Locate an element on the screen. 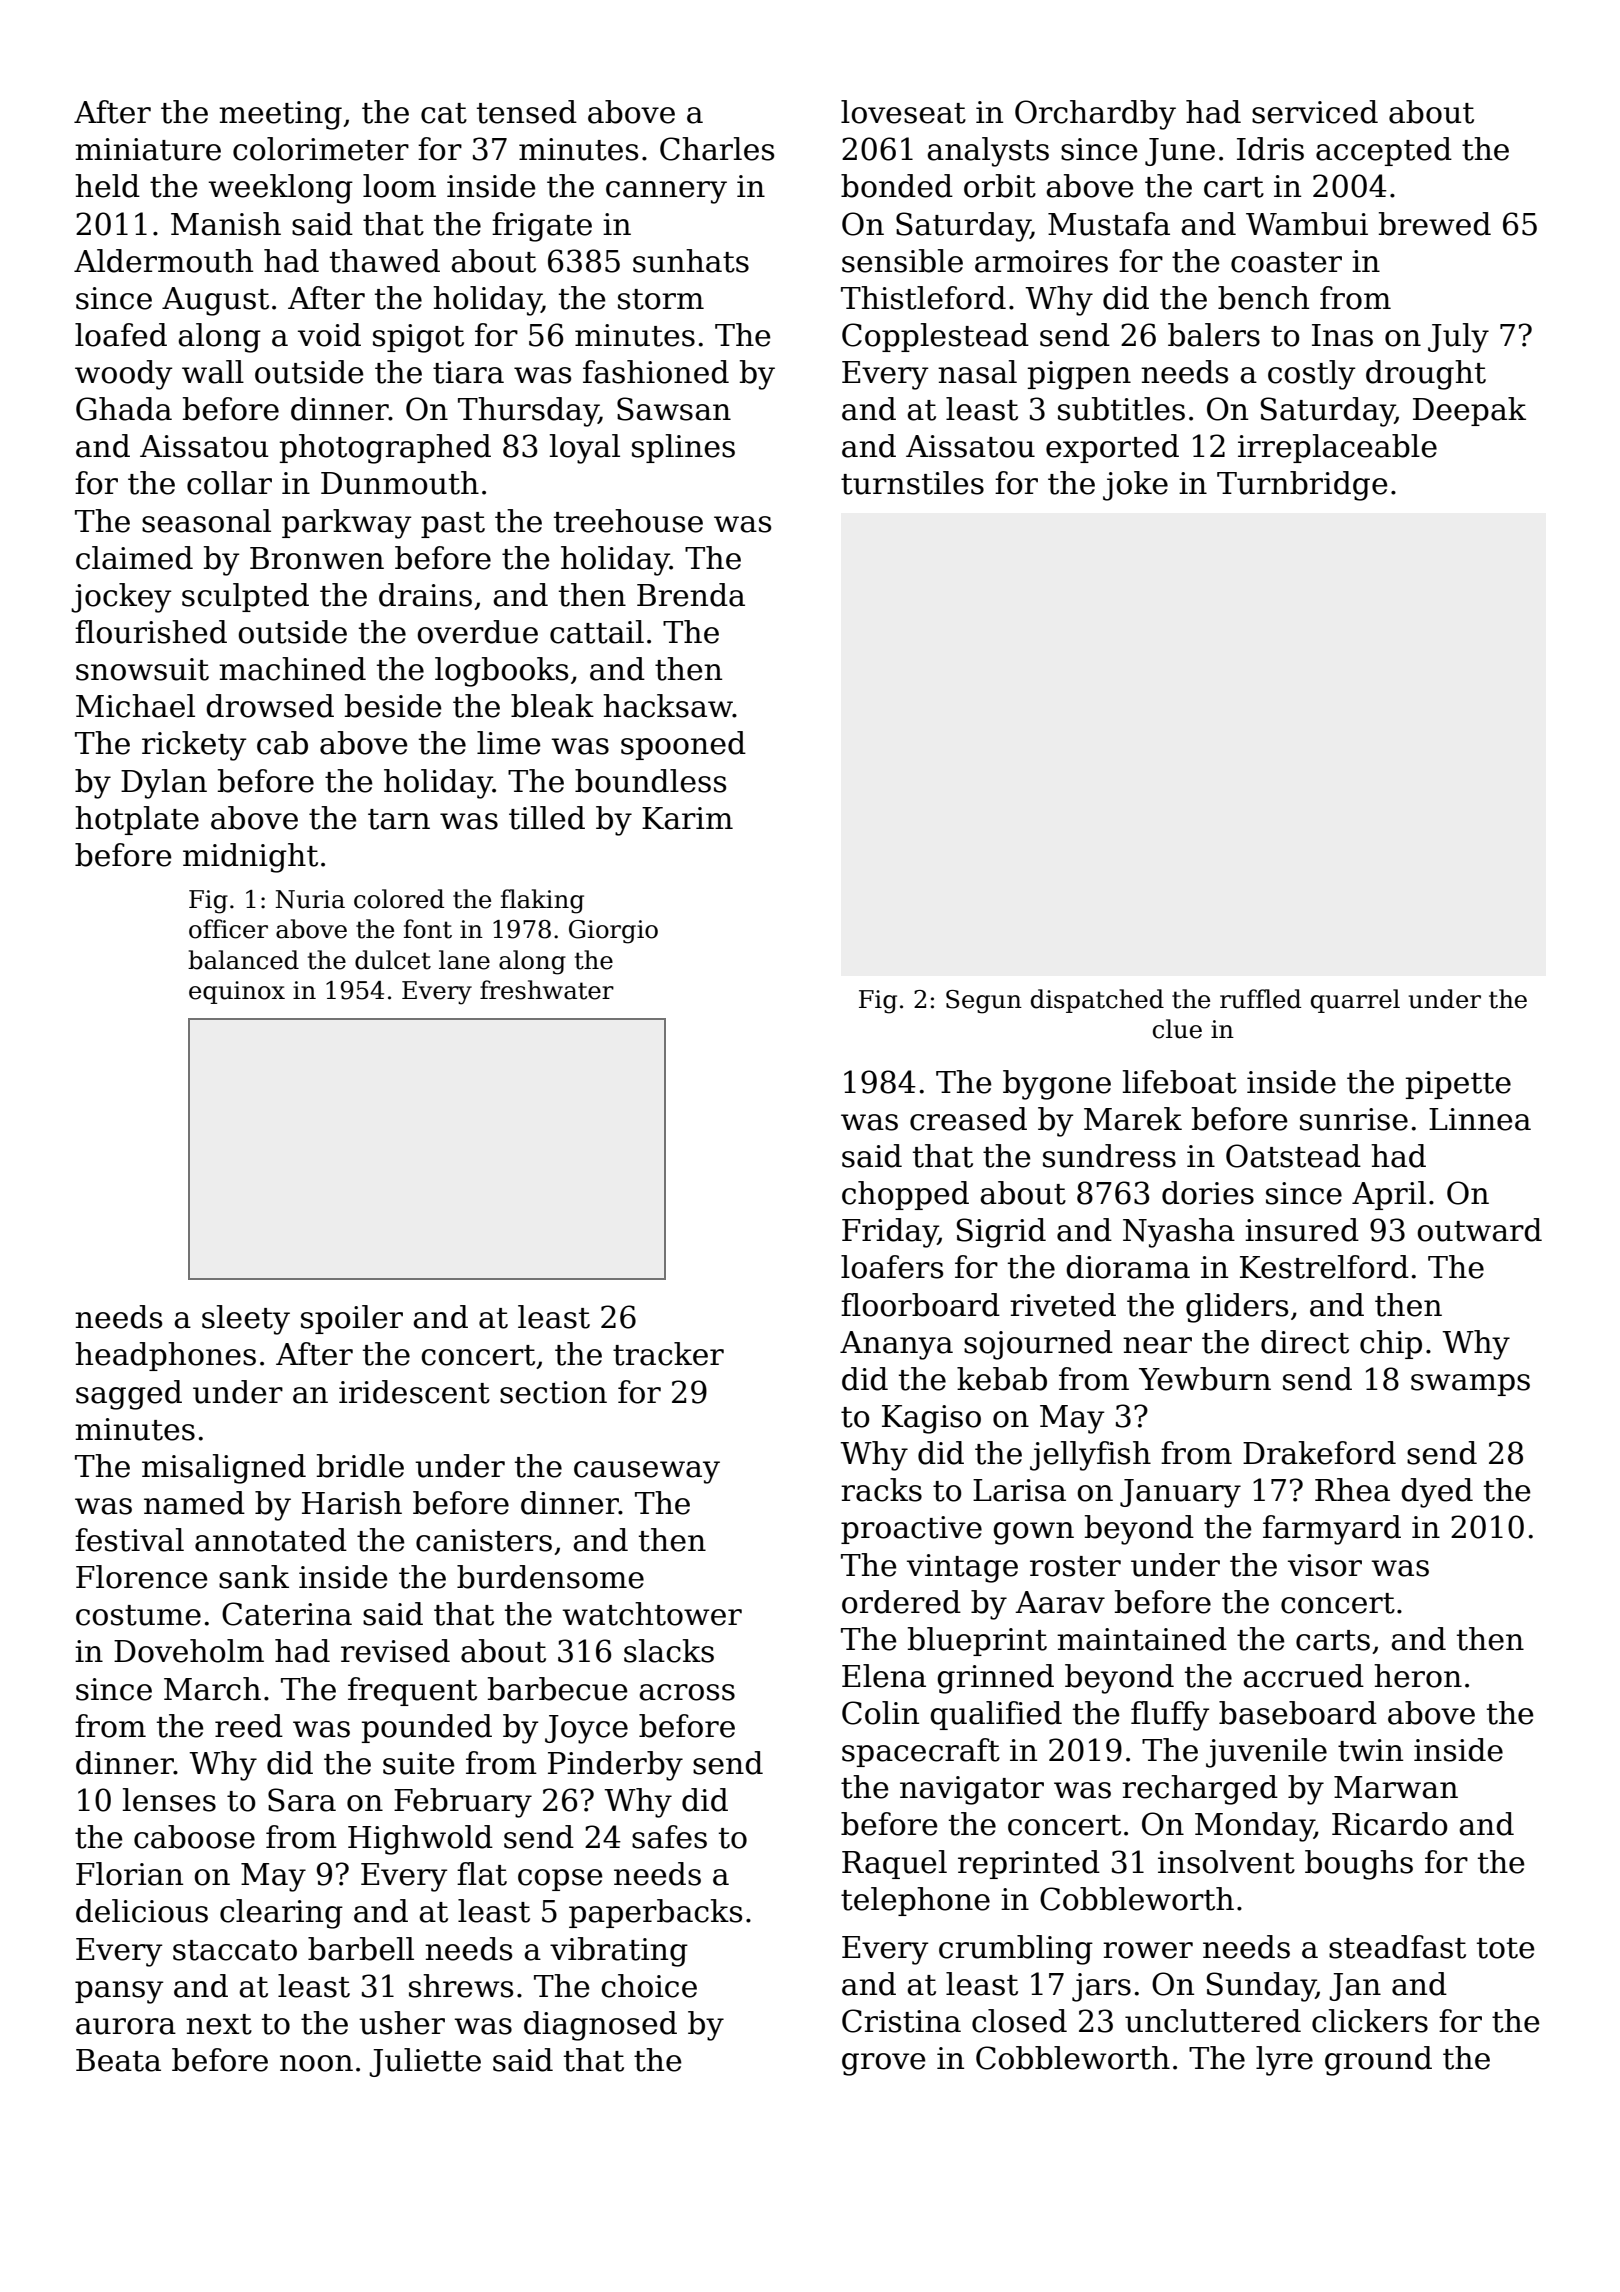 This screenshot has width=1620, height=2292. miniature is located at coordinates (148, 149).
